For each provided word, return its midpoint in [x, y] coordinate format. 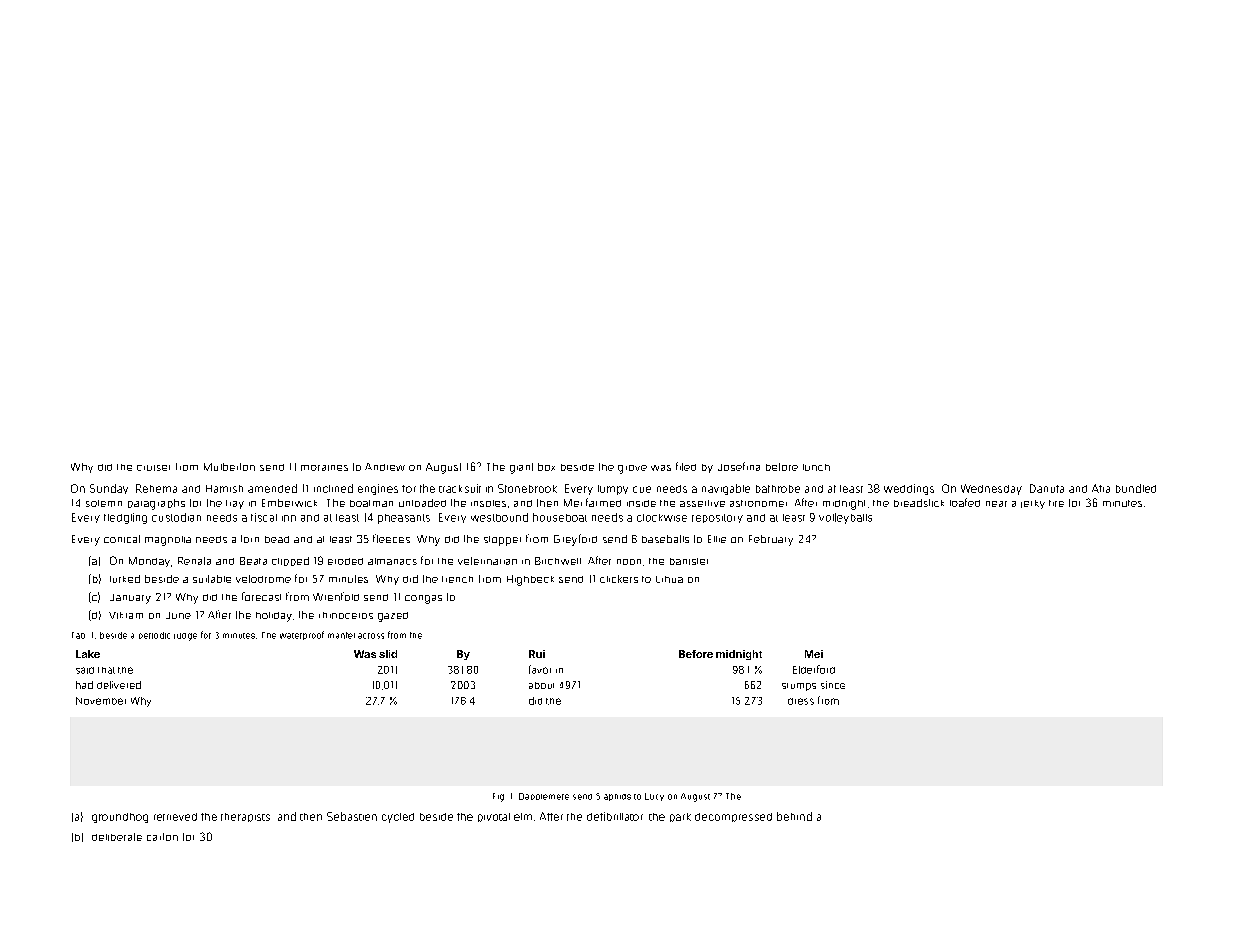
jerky [1033, 504]
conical [122, 539]
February [771, 540]
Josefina [739, 466]
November [101, 701]
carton [162, 837]
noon [629, 562]
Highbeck [530, 580]
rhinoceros [346, 615]
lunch [816, 467]
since [833, 685]
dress [801, 701]
